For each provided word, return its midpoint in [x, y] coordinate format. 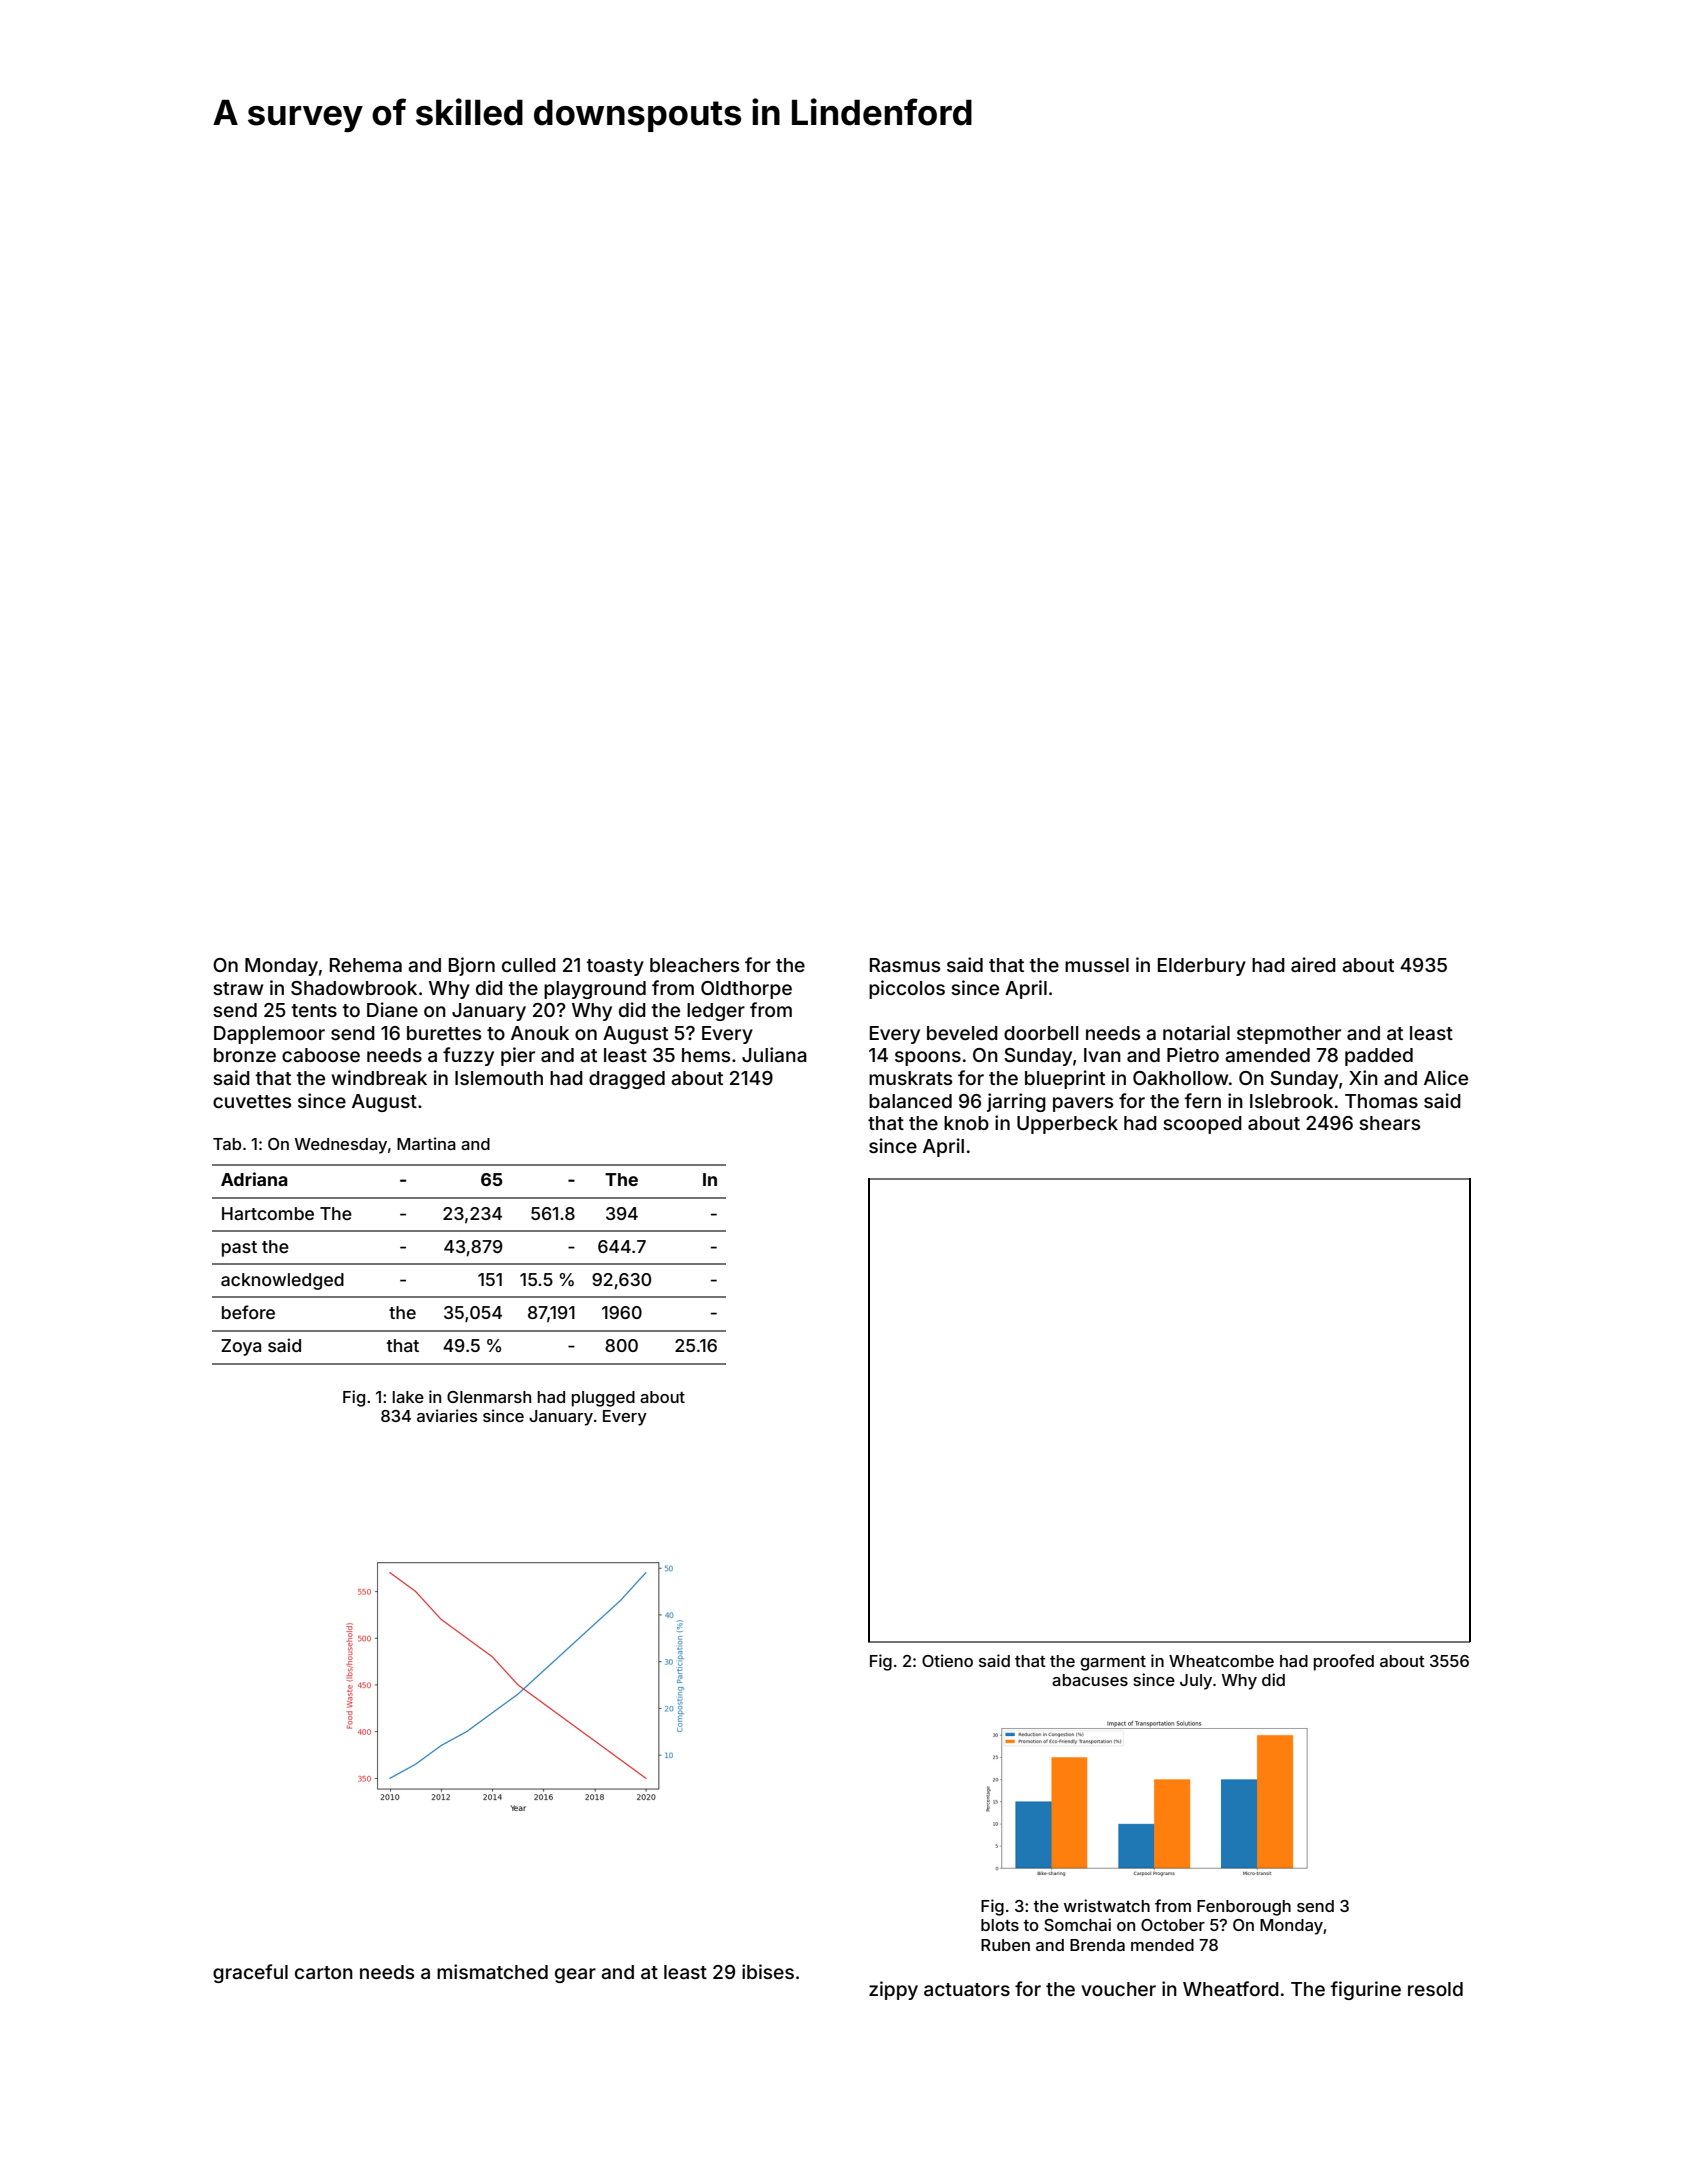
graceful [250, 1973]
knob [966, 1123]
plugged [603, 1399]
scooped [1202, 1125]
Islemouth [499, 1078]
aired [1313, 964]
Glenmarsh [489, 1397]
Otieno [947, 1660]
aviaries [447, 1415]
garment [1113, 1663]
